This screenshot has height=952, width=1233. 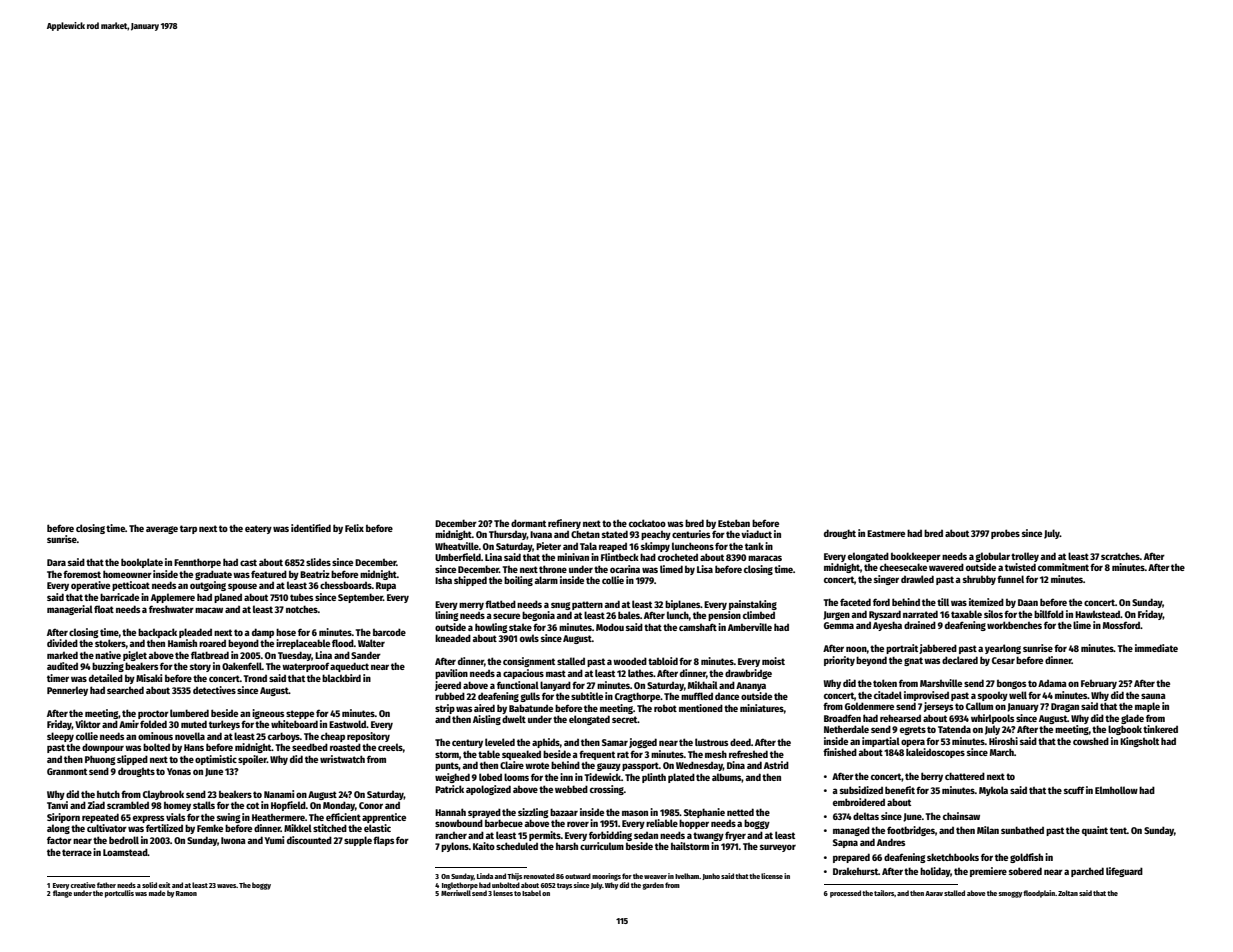 What do you see at coordinates (1005, 534) in the screenshot?
I see `probes` at bounding box center [1005, 534].
